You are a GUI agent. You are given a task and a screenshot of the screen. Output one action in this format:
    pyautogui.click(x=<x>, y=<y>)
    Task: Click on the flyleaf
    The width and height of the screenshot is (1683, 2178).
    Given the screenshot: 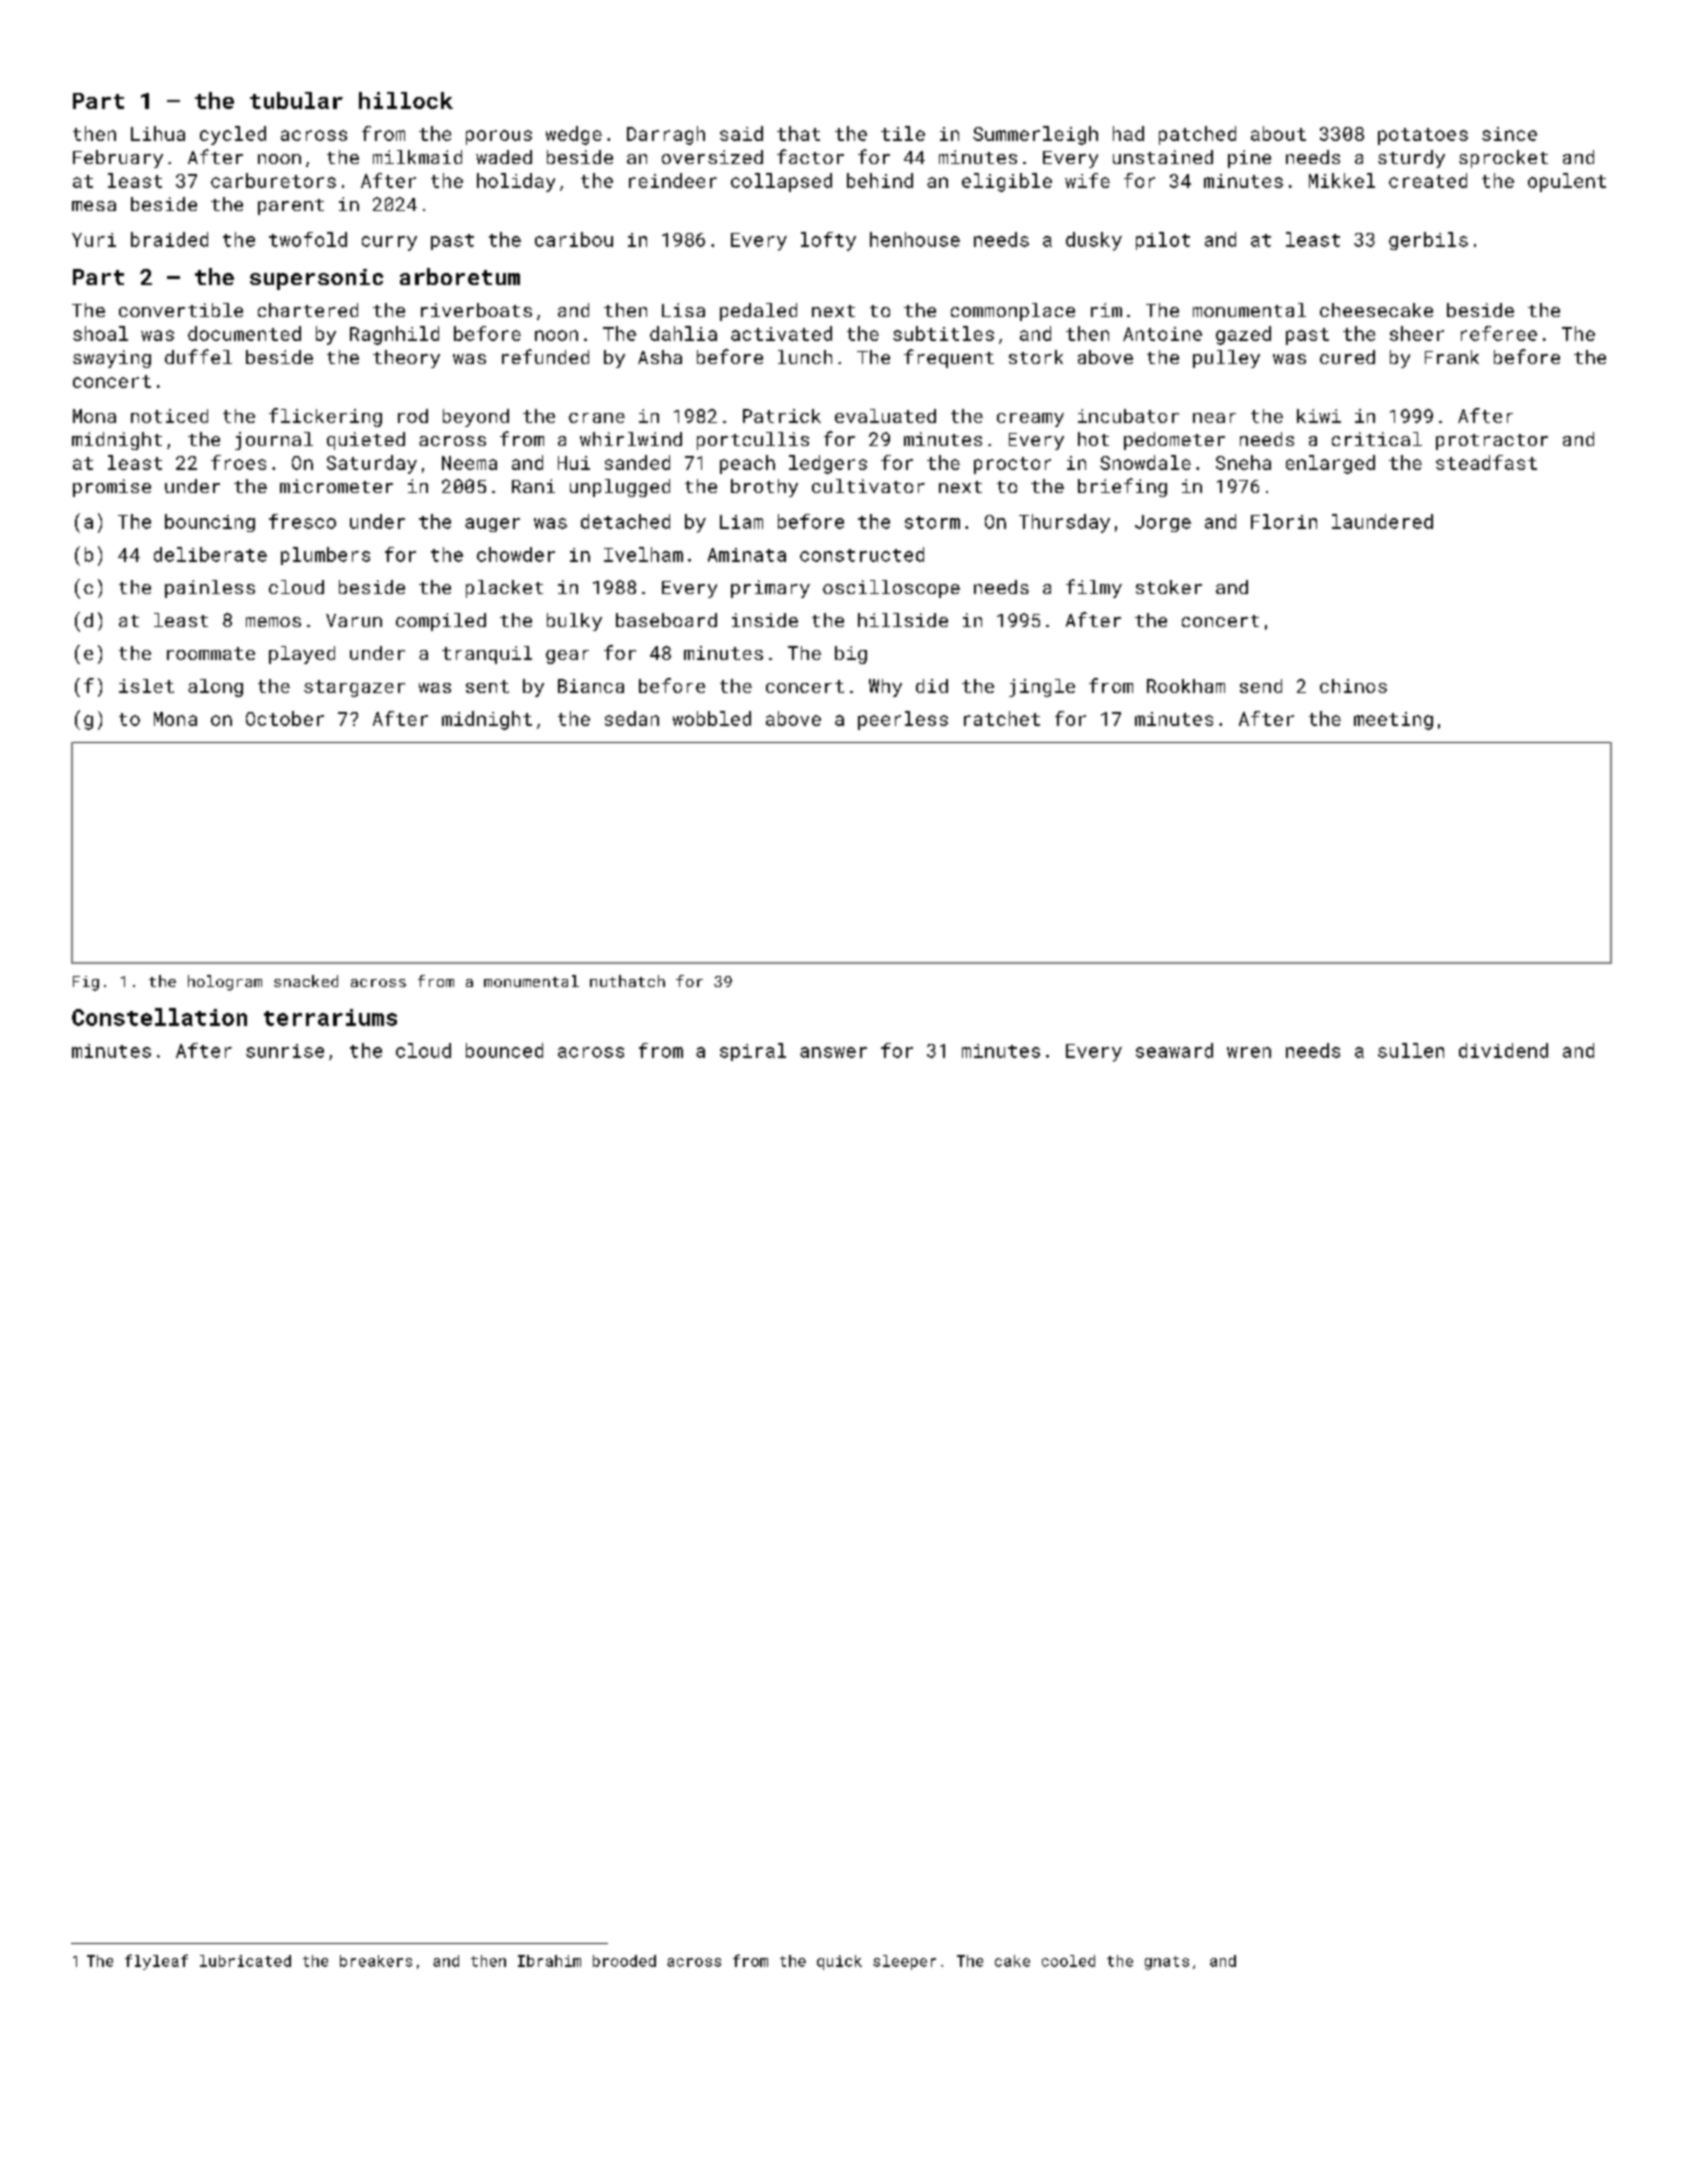 What is the action you would take?
    pyautogui.click(x=156, y=1962)
